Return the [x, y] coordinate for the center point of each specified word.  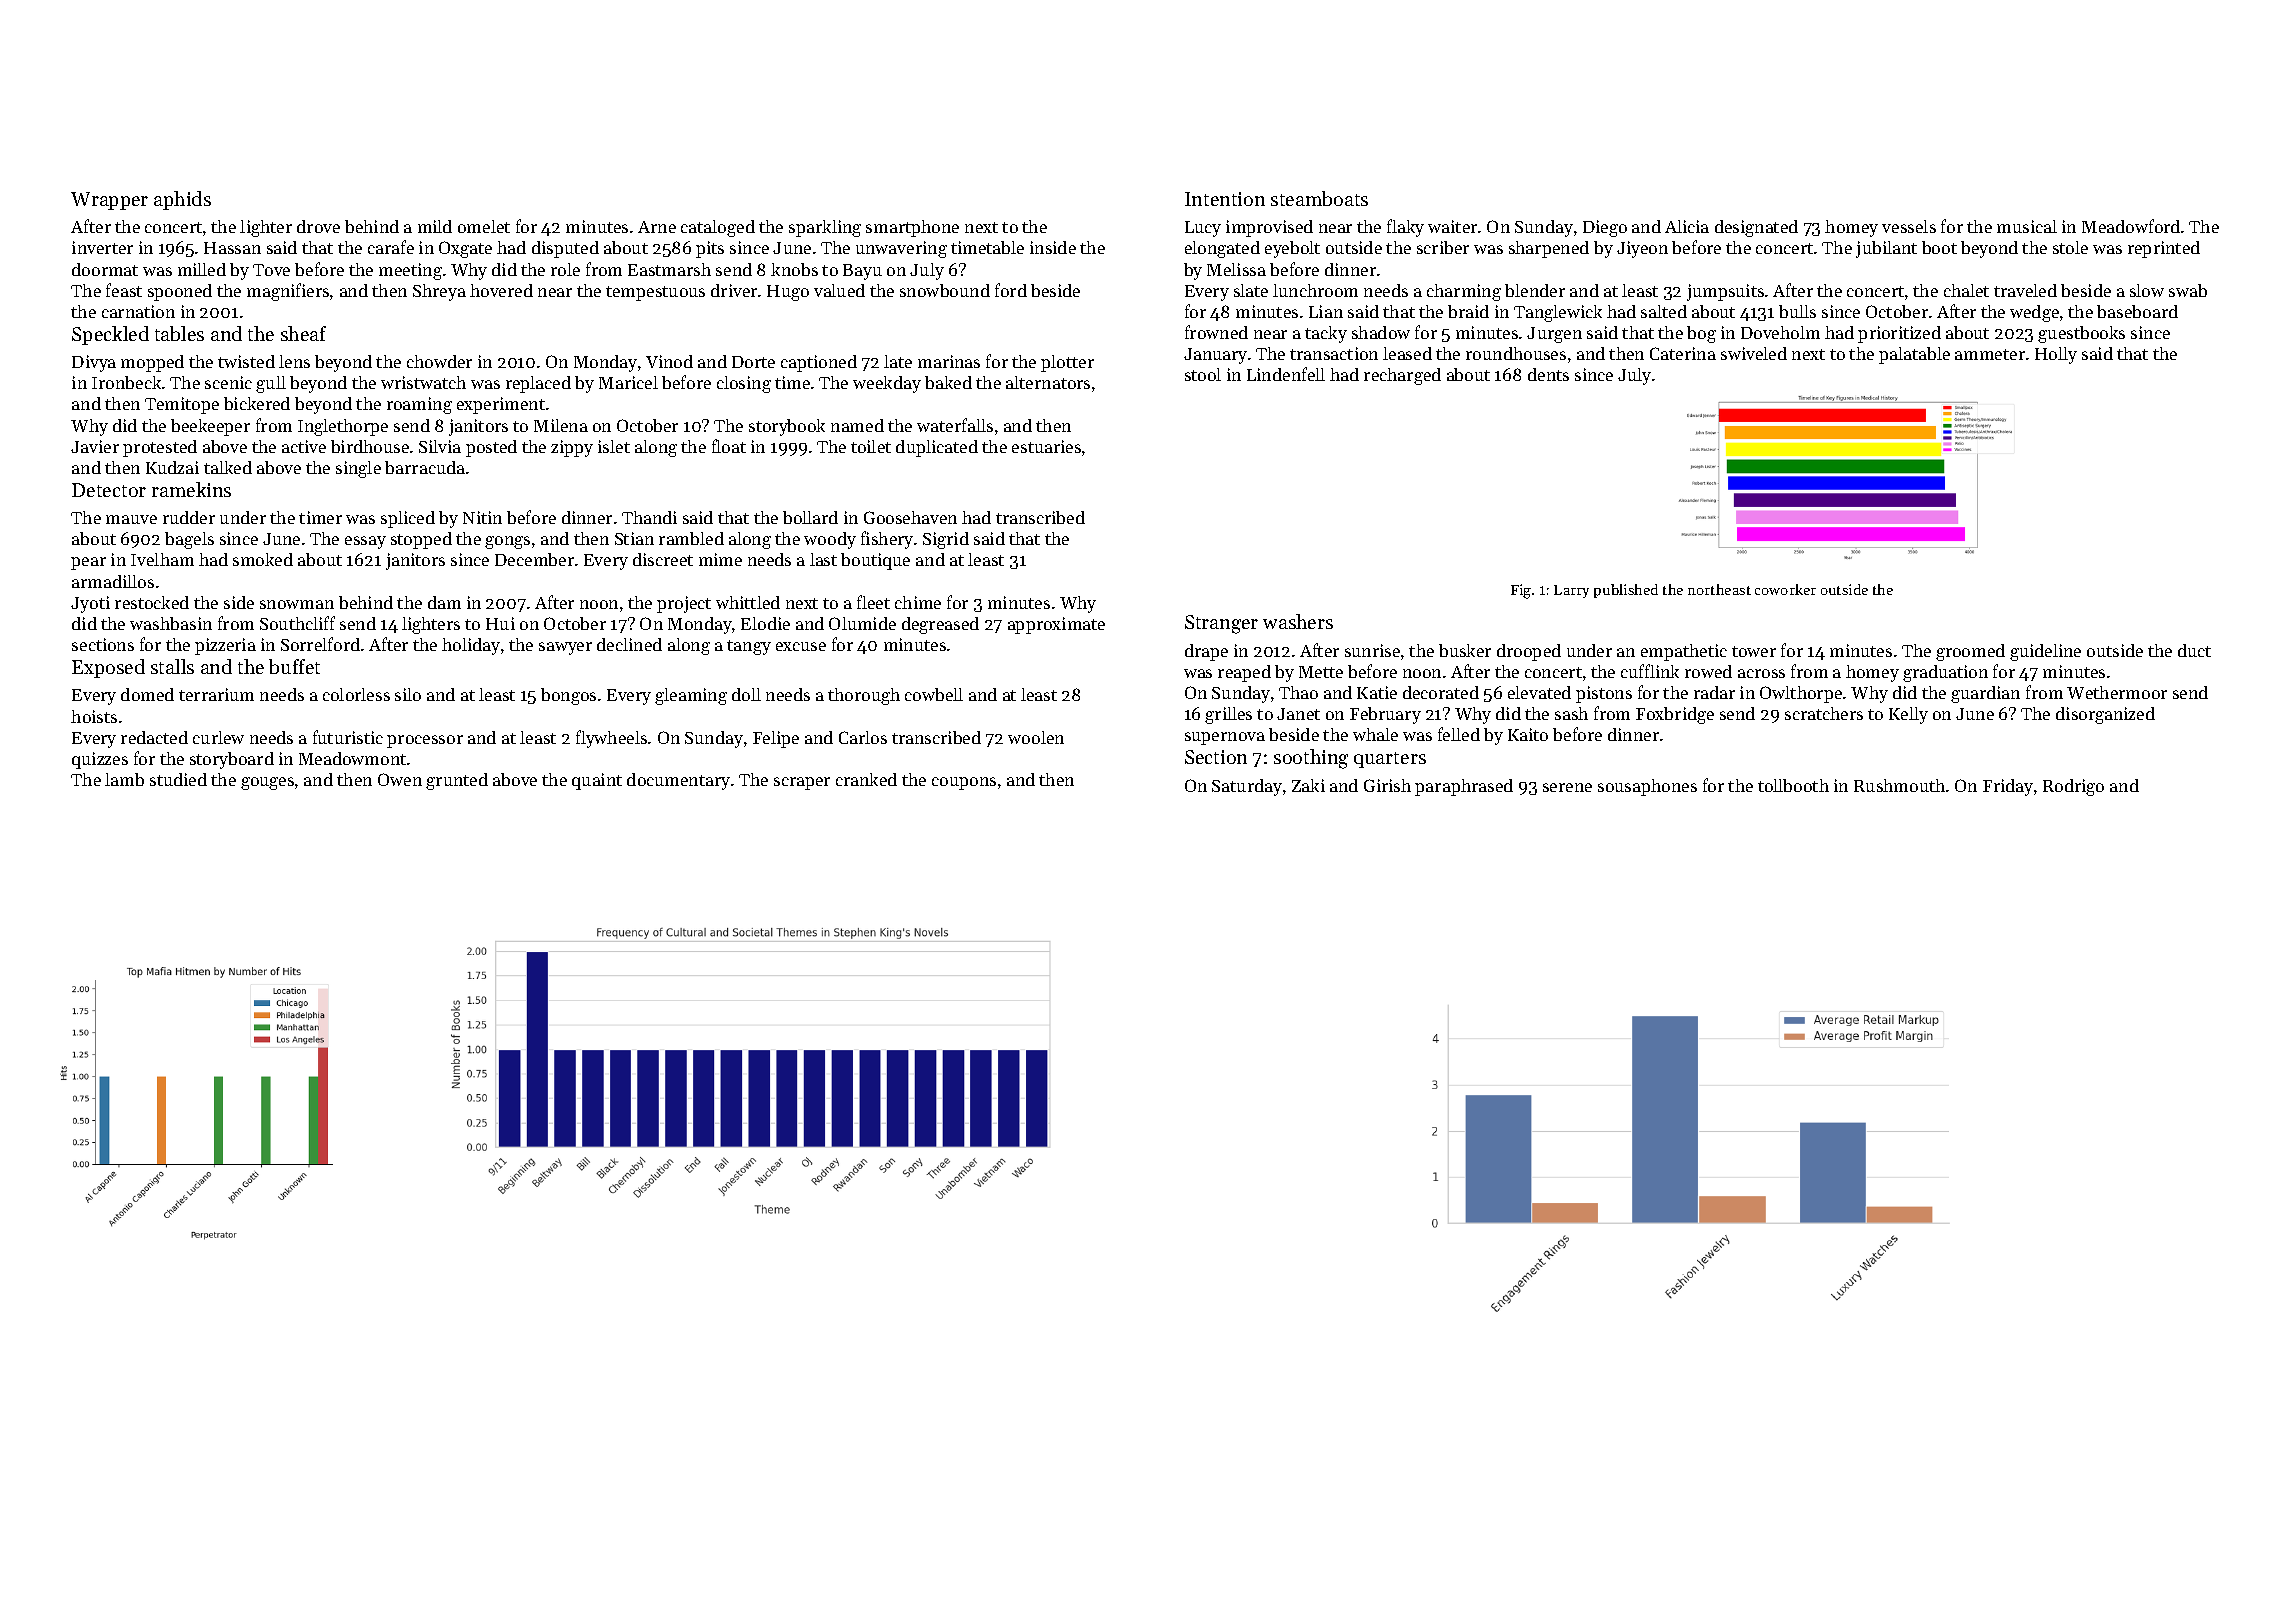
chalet [1966, 290]
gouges [267, 783]
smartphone [912, 228]
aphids [182, 200]
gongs [507, 542]
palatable [1914, 355]
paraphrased [1464, 787]
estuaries [1046, 446]
